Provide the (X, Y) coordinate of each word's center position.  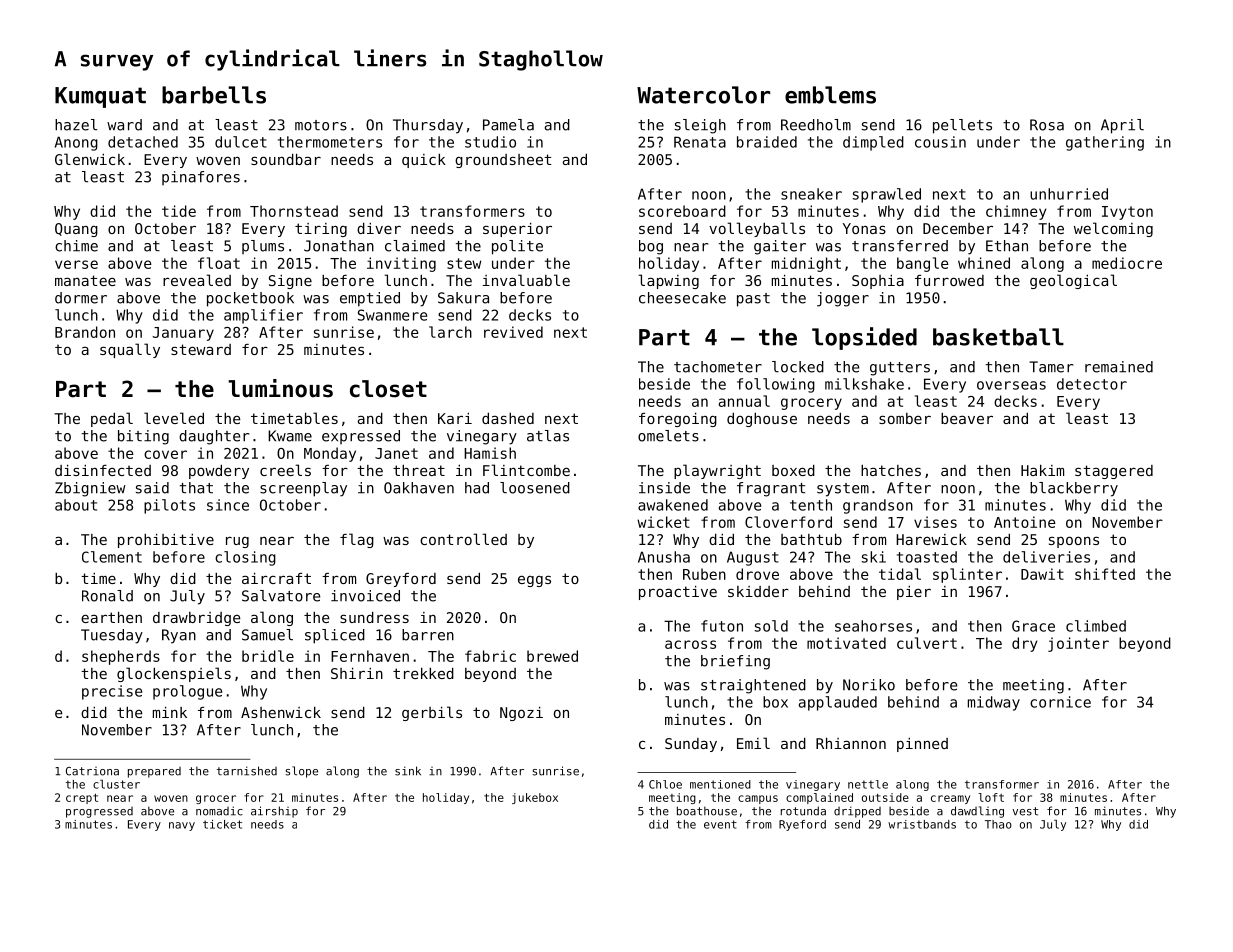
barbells (214, 95)
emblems (830, 95)
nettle (868, 784)
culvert (927, 643)
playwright (717, 471)
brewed (552, 656)
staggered (1114, 472)
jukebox (535, 798)
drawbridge (197, 619)
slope (301, 772)
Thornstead (294, 211)
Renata (700, 142)
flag (357, 540)
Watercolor (703, 95)
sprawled (887, 195)
